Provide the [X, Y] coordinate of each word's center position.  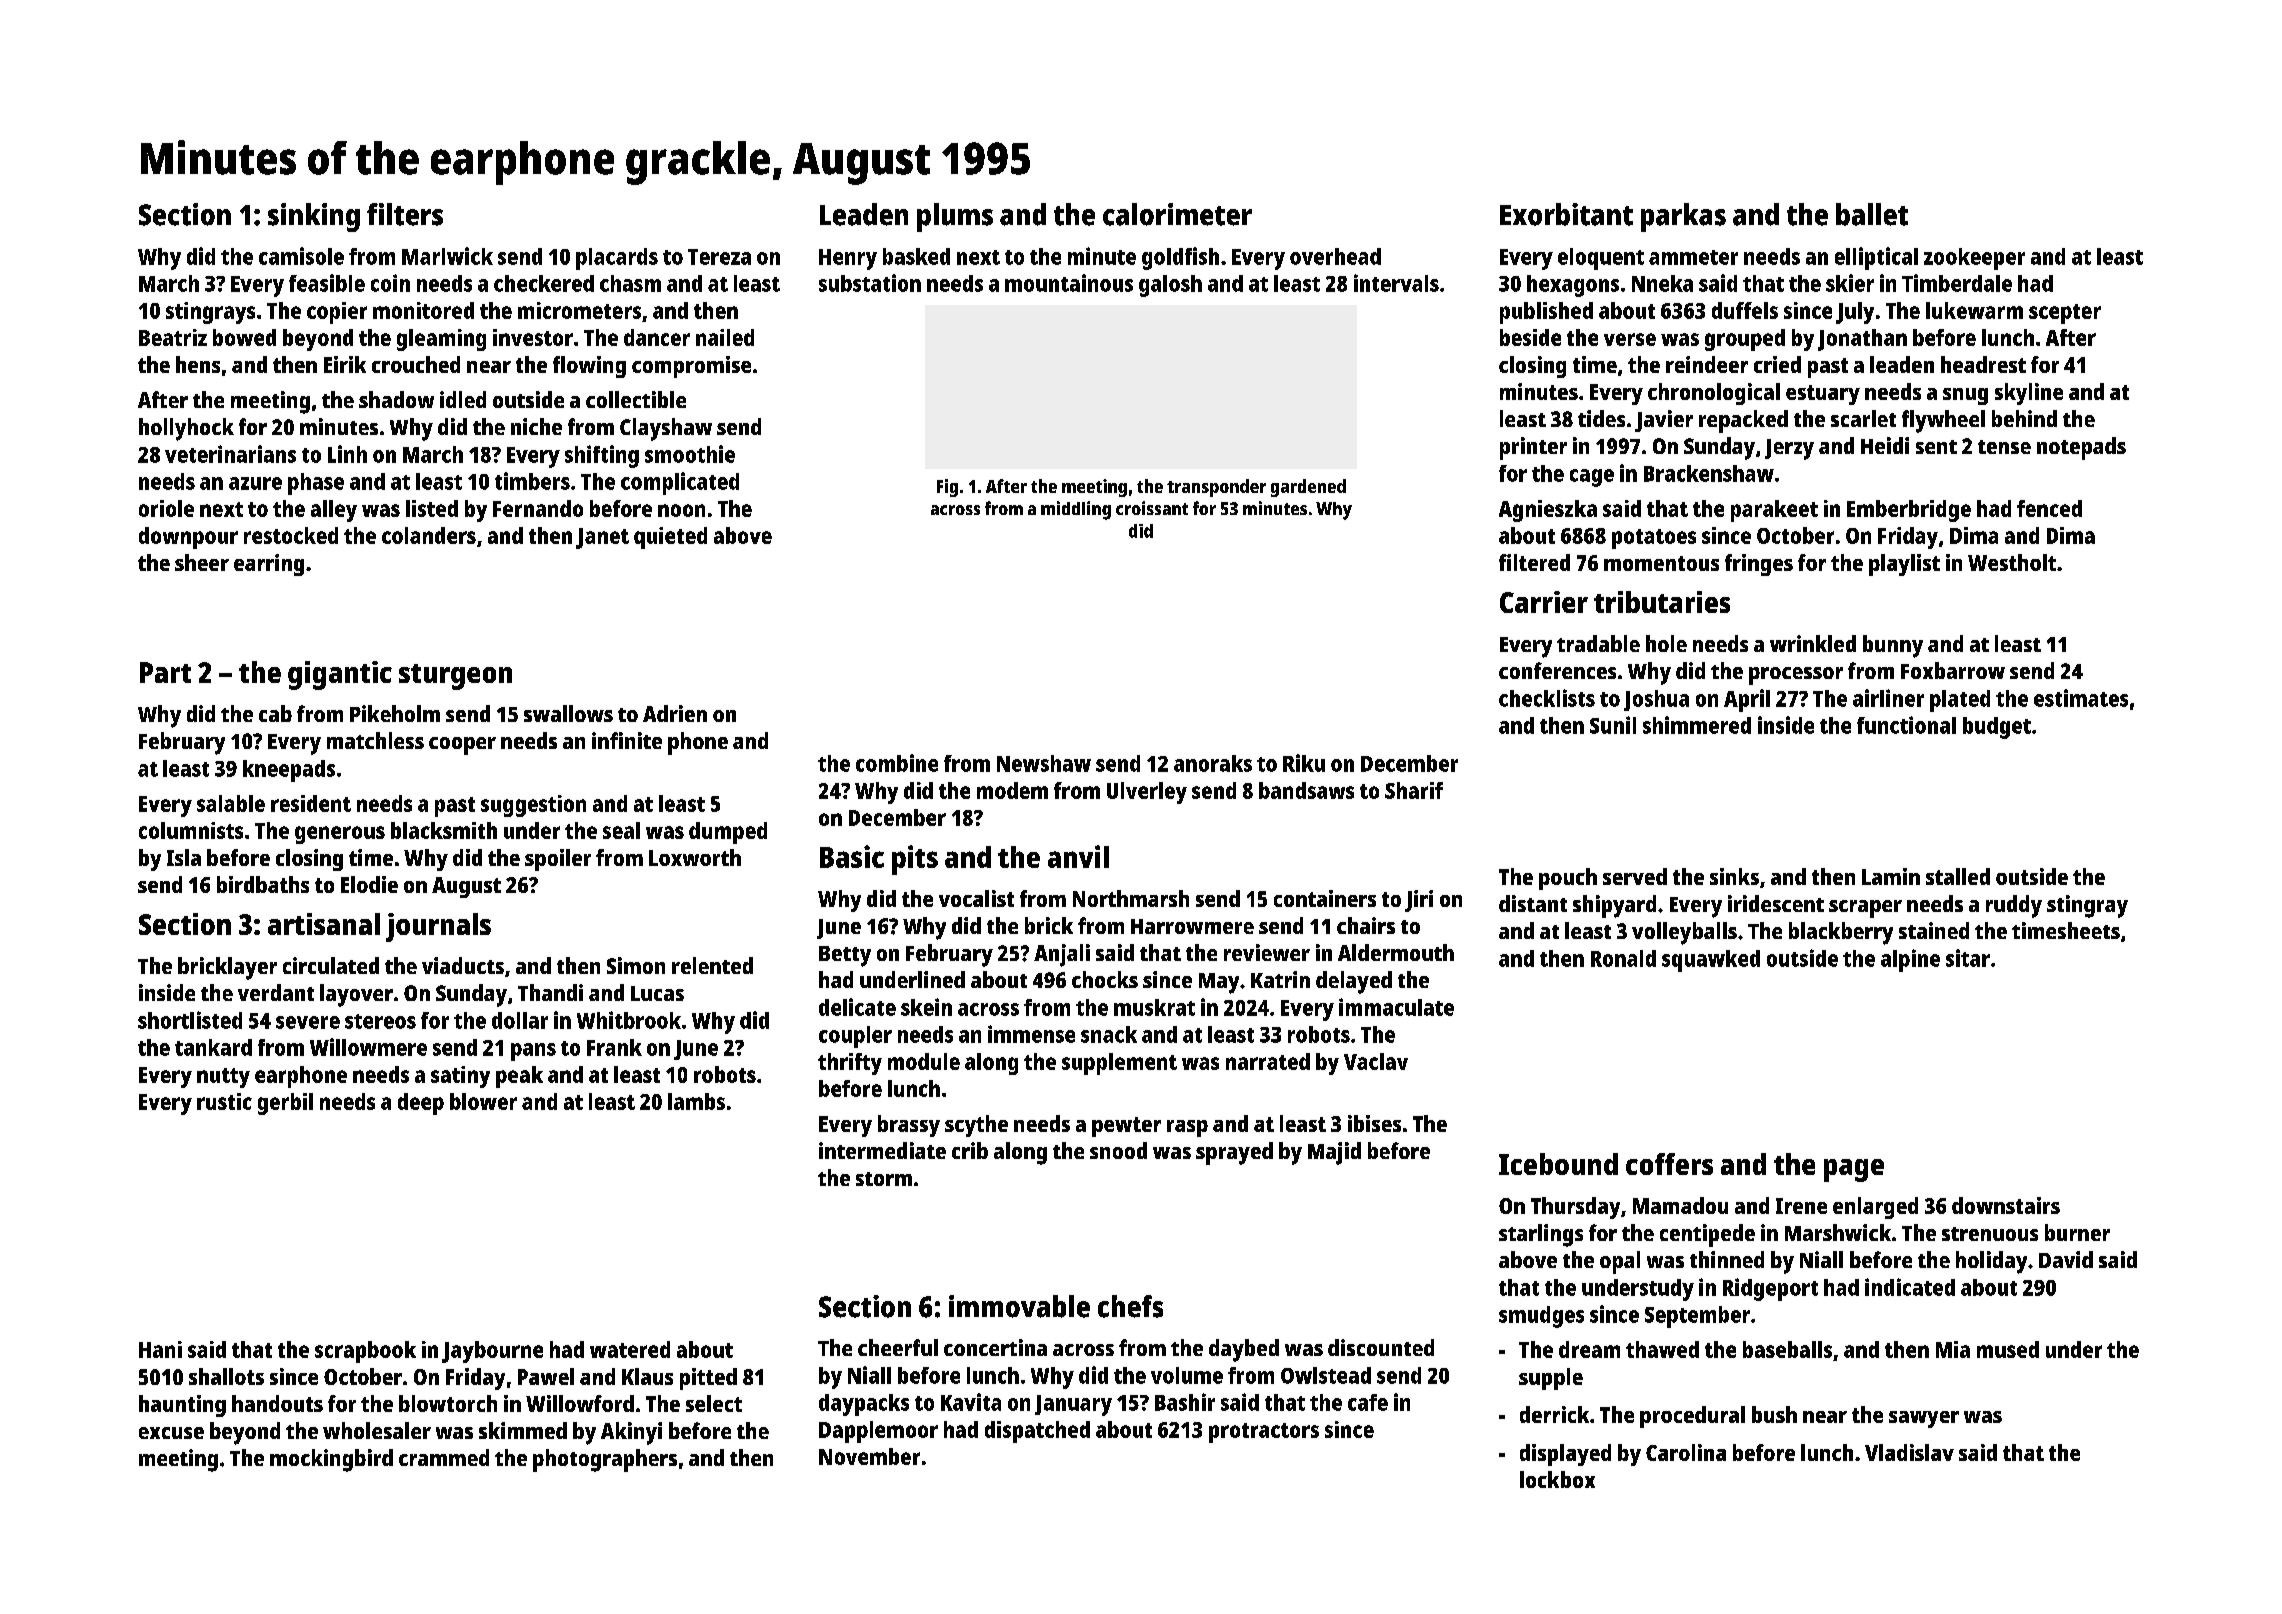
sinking [314, 217]
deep [421, 1104]
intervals [1396, 283]
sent [1936, 447]
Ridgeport [1770, 1289]
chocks [1105, 979]
